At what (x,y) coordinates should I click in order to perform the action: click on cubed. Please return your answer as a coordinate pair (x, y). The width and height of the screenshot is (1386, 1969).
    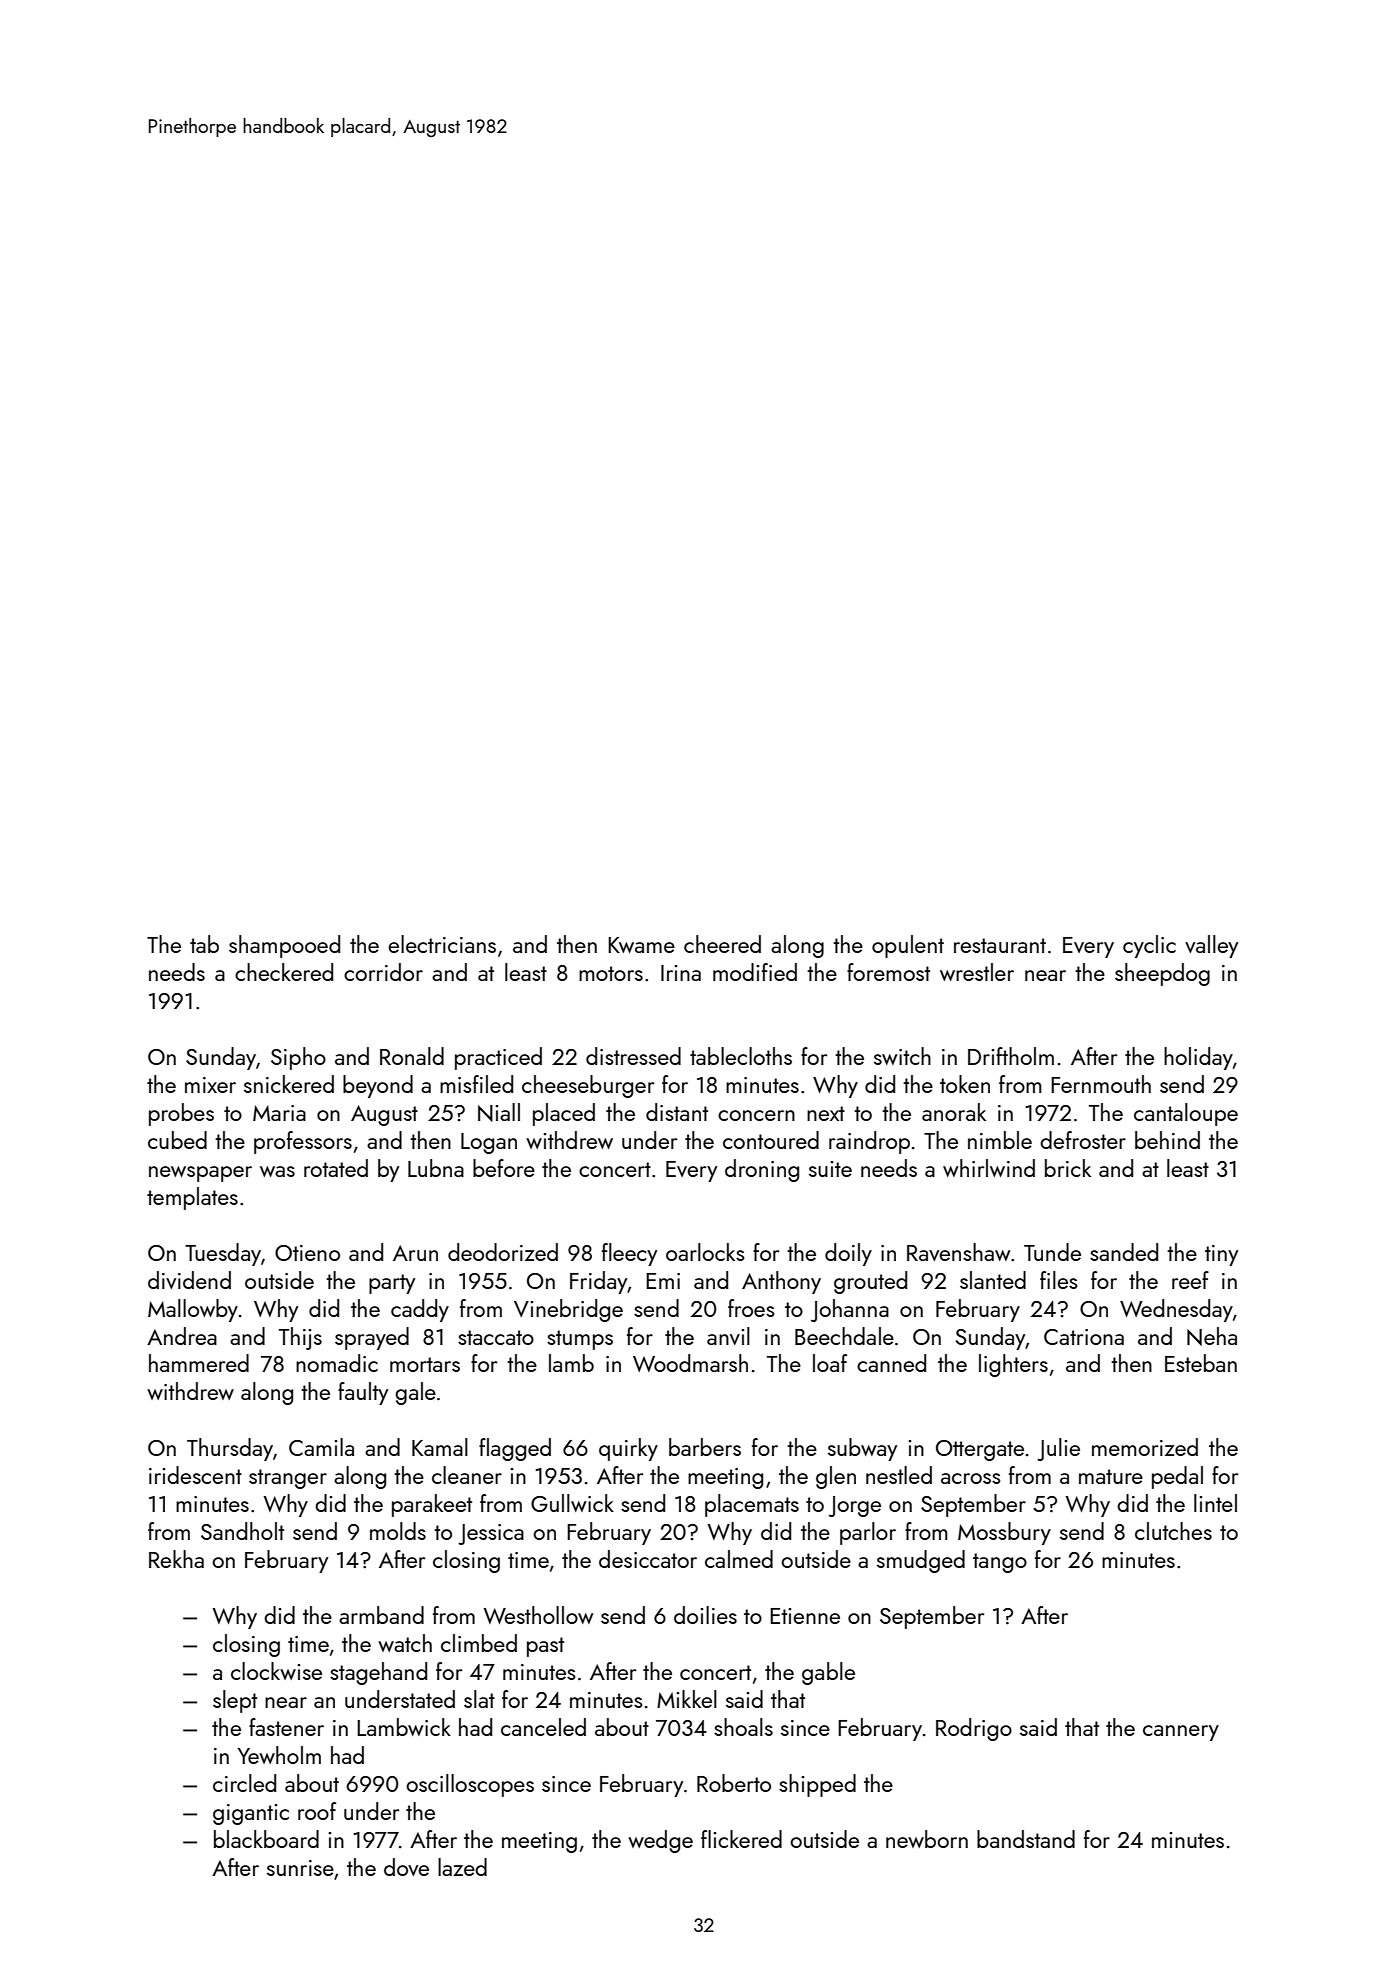
    Looking at the image, I should click on (177, 1140).
